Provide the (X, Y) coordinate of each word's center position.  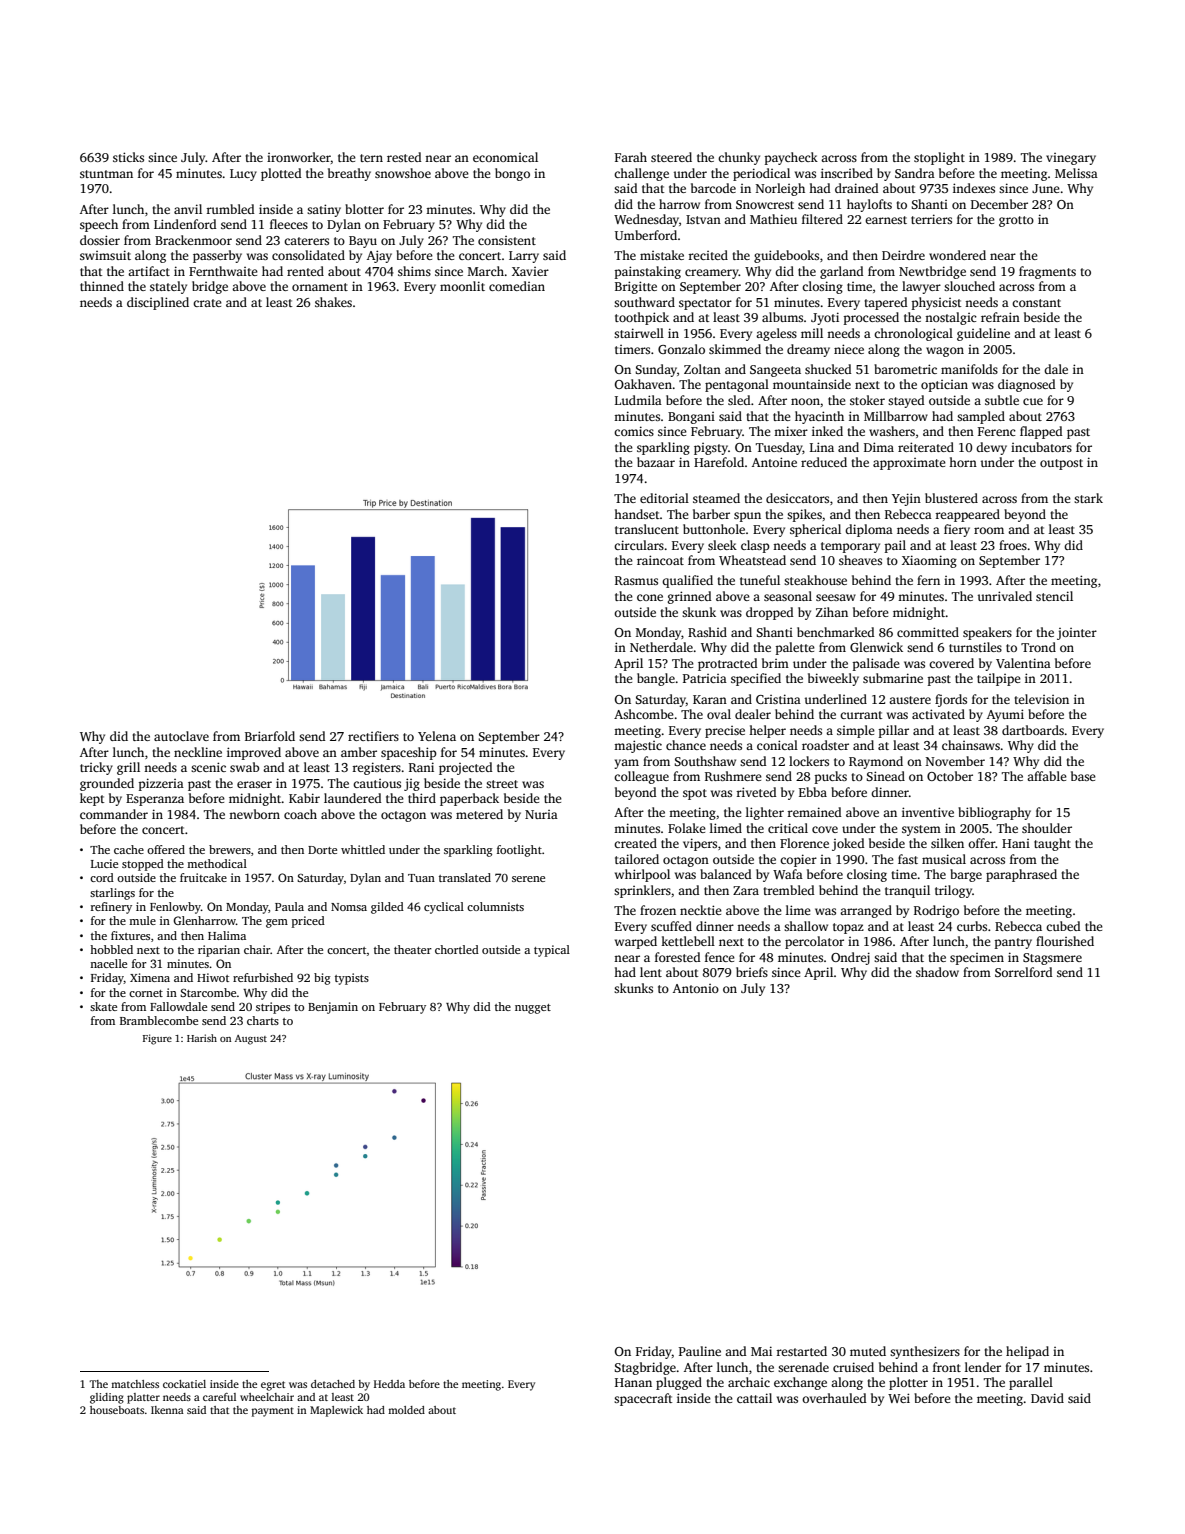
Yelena (437, 736)
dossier (100, 240)
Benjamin (333, 1008)
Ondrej (850, 958)
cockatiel (184, 1384)
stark (1088, 498)
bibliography (994, 813)
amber (359, 752)
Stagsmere (1052, 959)
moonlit (462, 286)
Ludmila (638, 400)
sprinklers (642, 891)
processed (871, 318)
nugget (533, 1009)
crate (207, 303)
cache (129, 849)
